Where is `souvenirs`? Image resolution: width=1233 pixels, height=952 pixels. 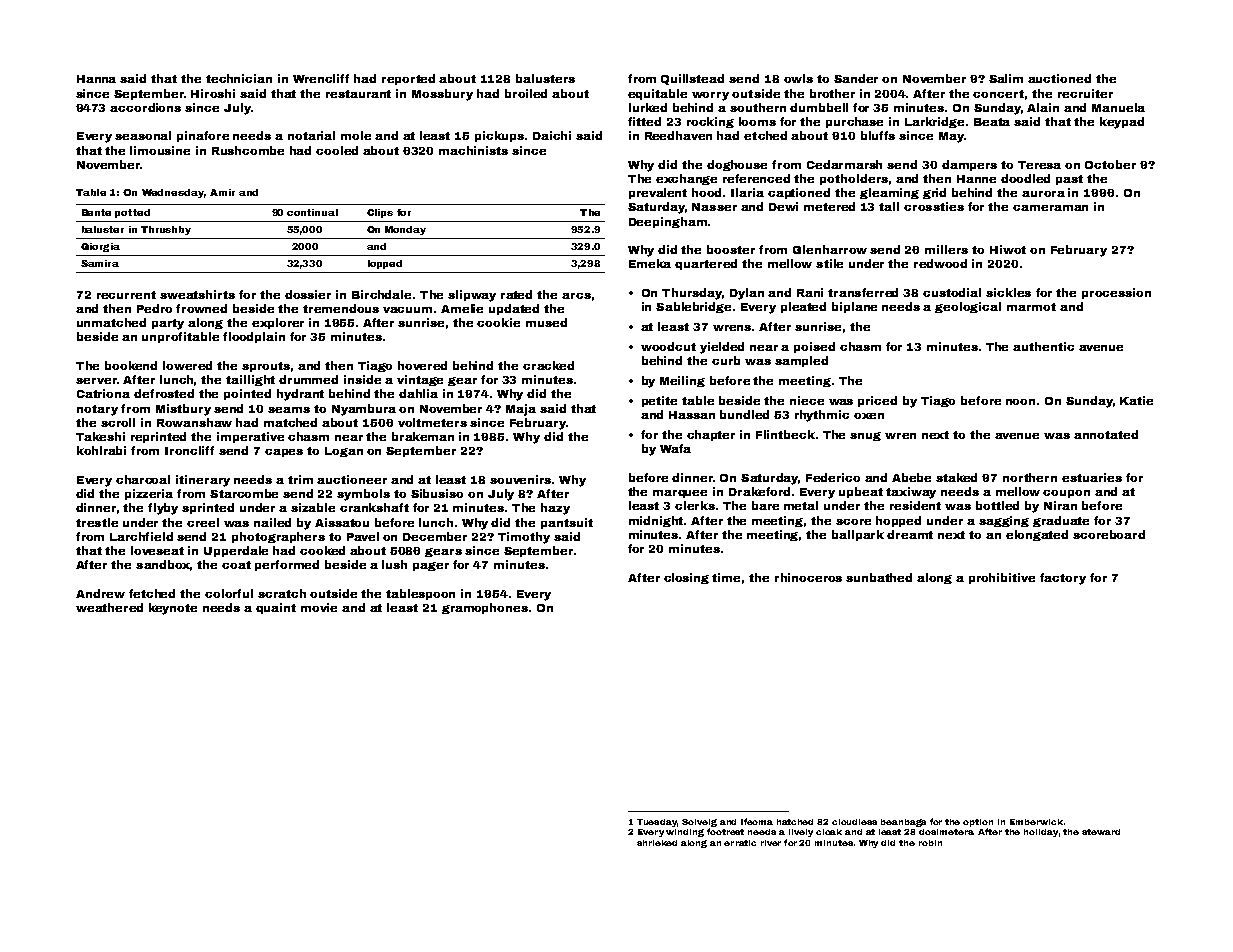 souvenirs is located at coordinates (520, 479).
